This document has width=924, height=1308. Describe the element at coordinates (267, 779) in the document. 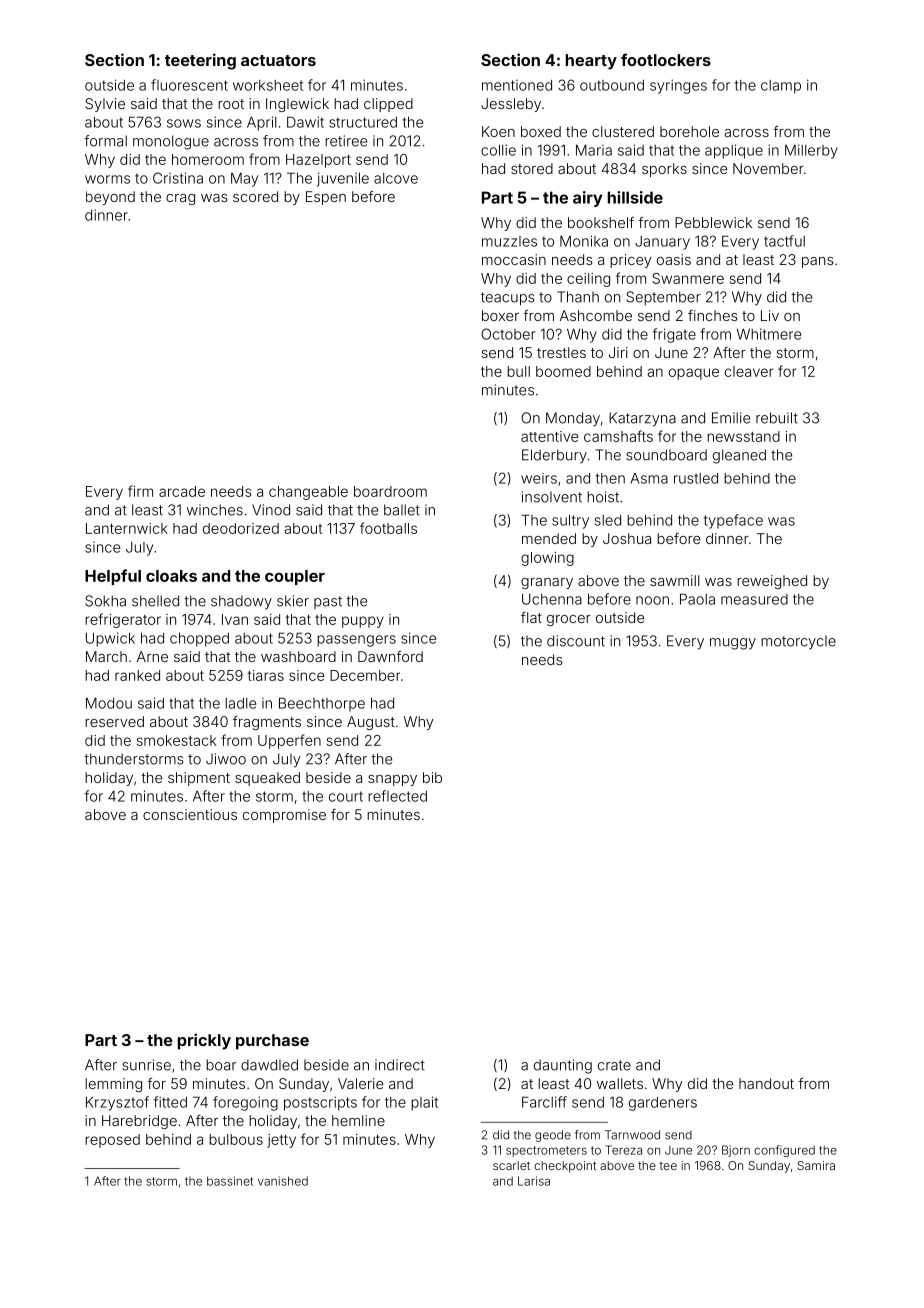

I see `squeaked` at that location.
